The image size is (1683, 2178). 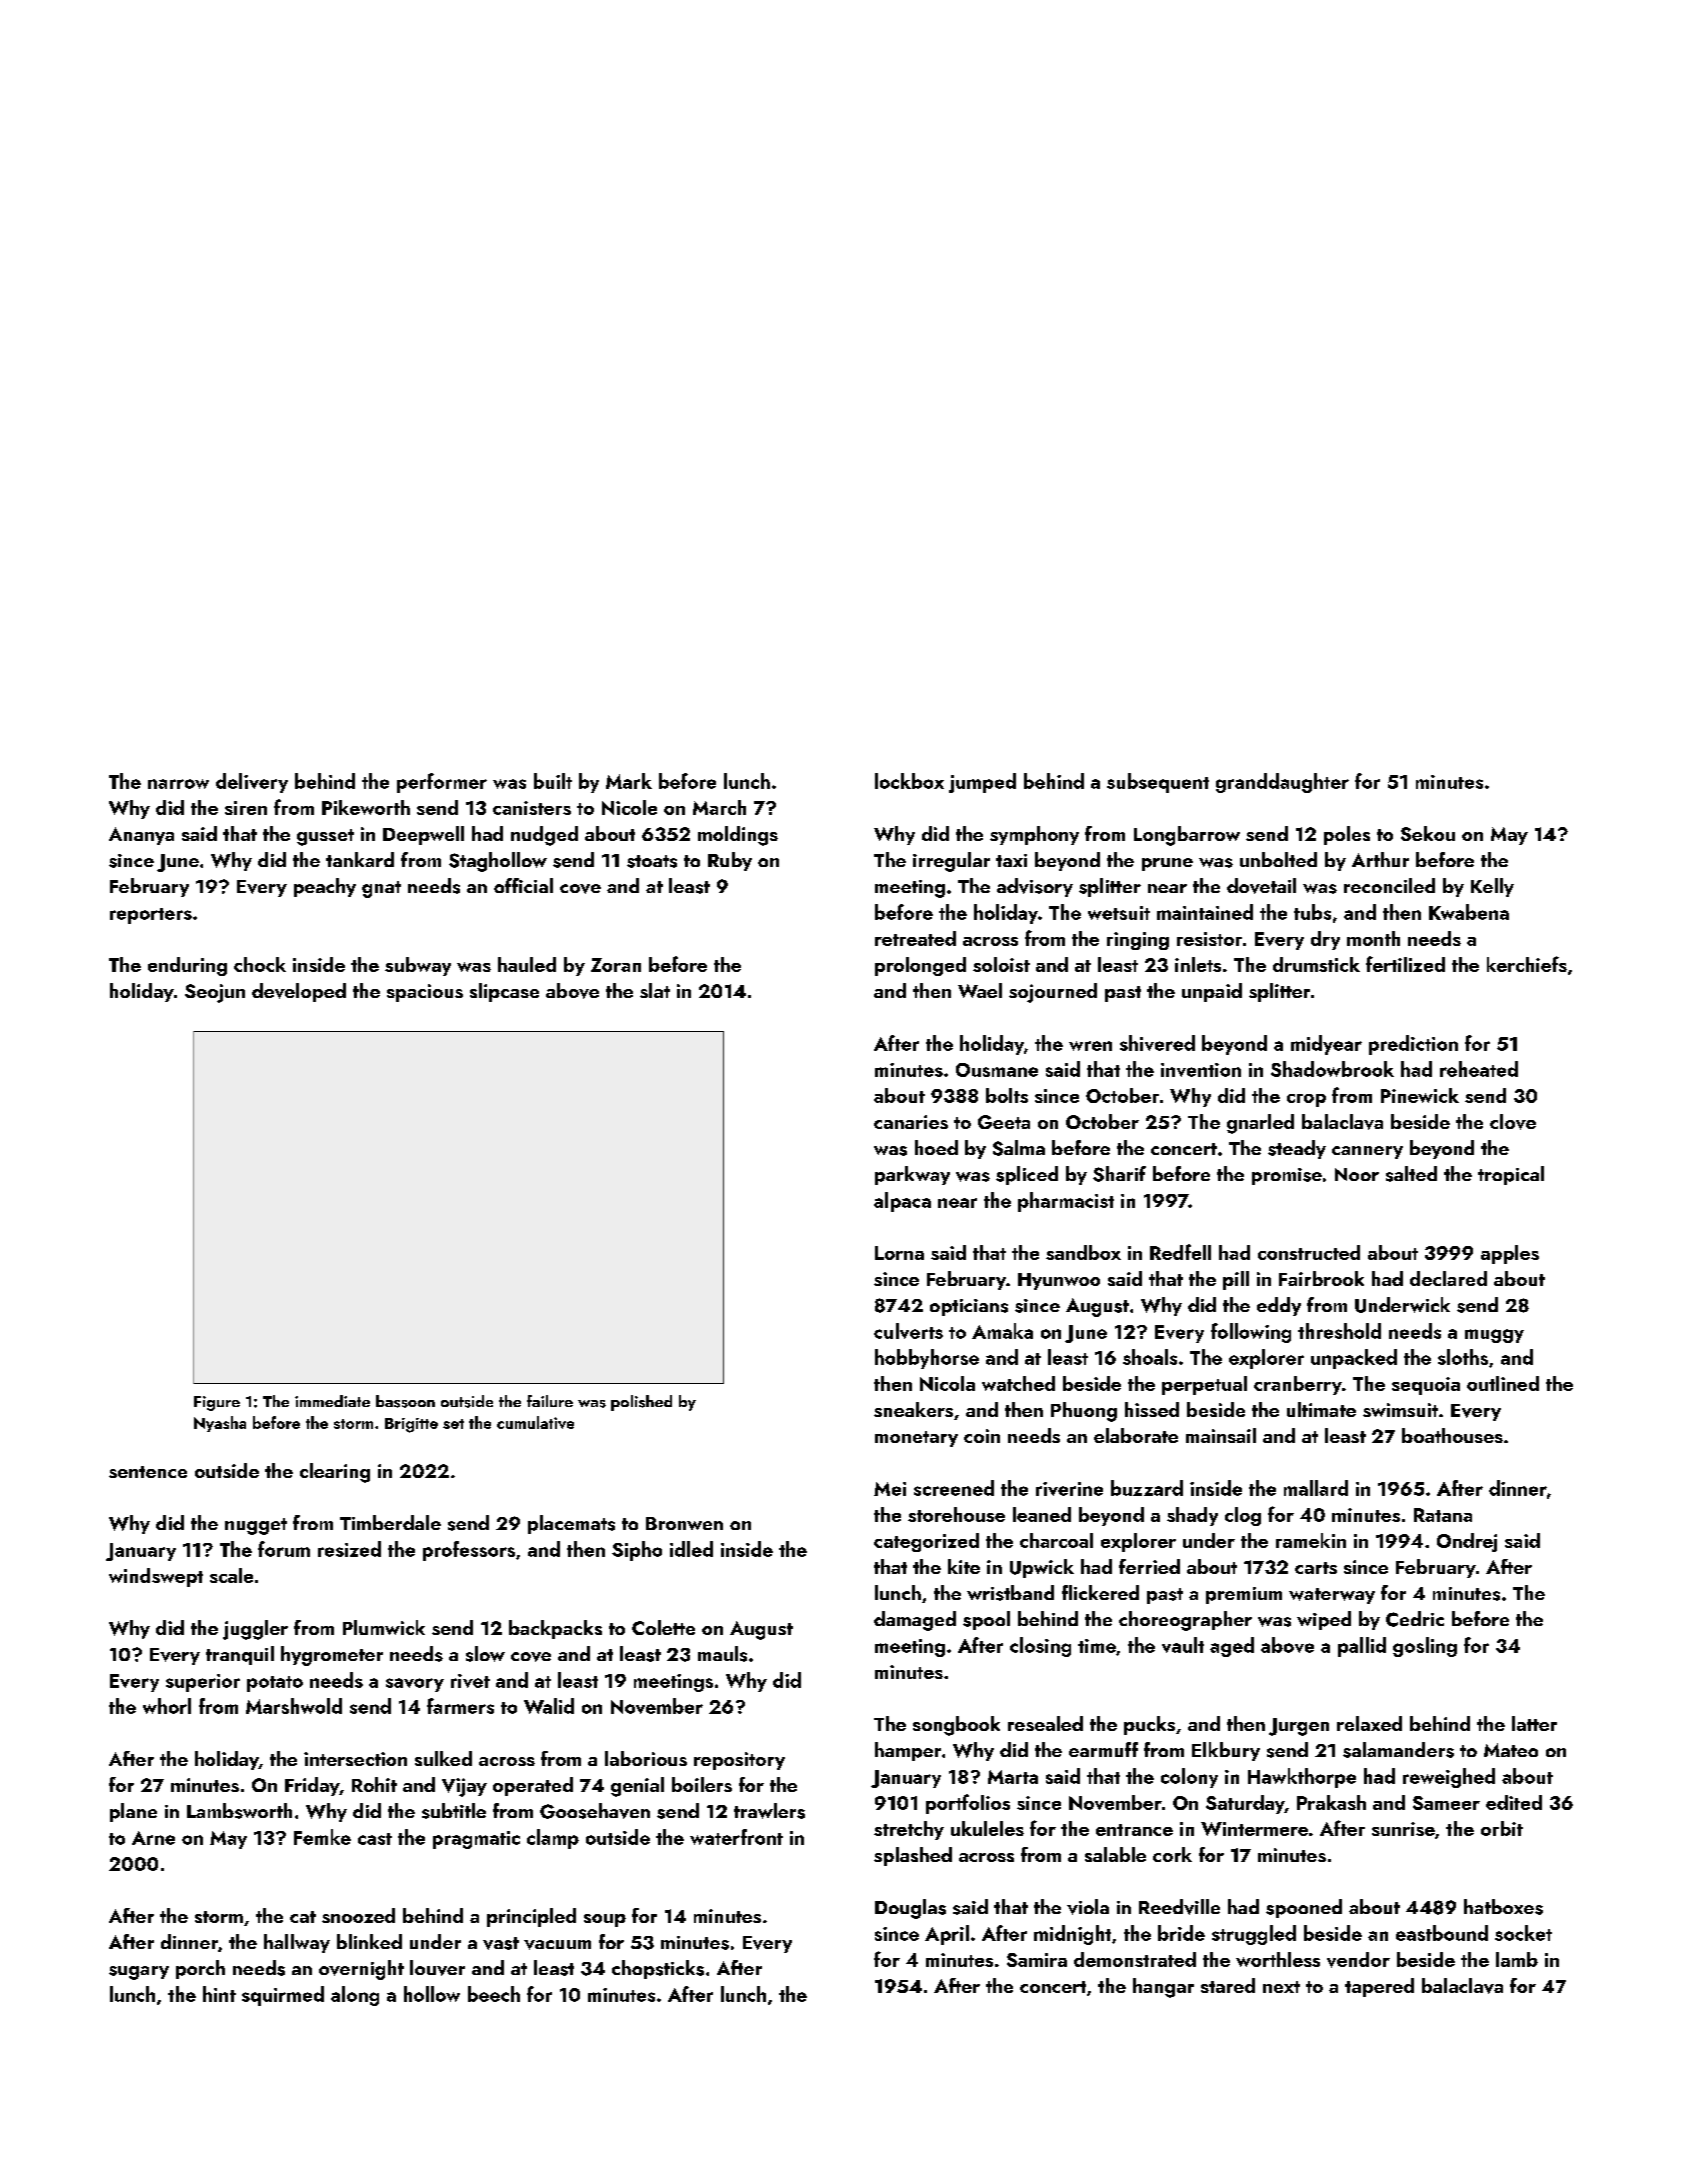 I want to click on Ananya, so click(x=141, y=836).
